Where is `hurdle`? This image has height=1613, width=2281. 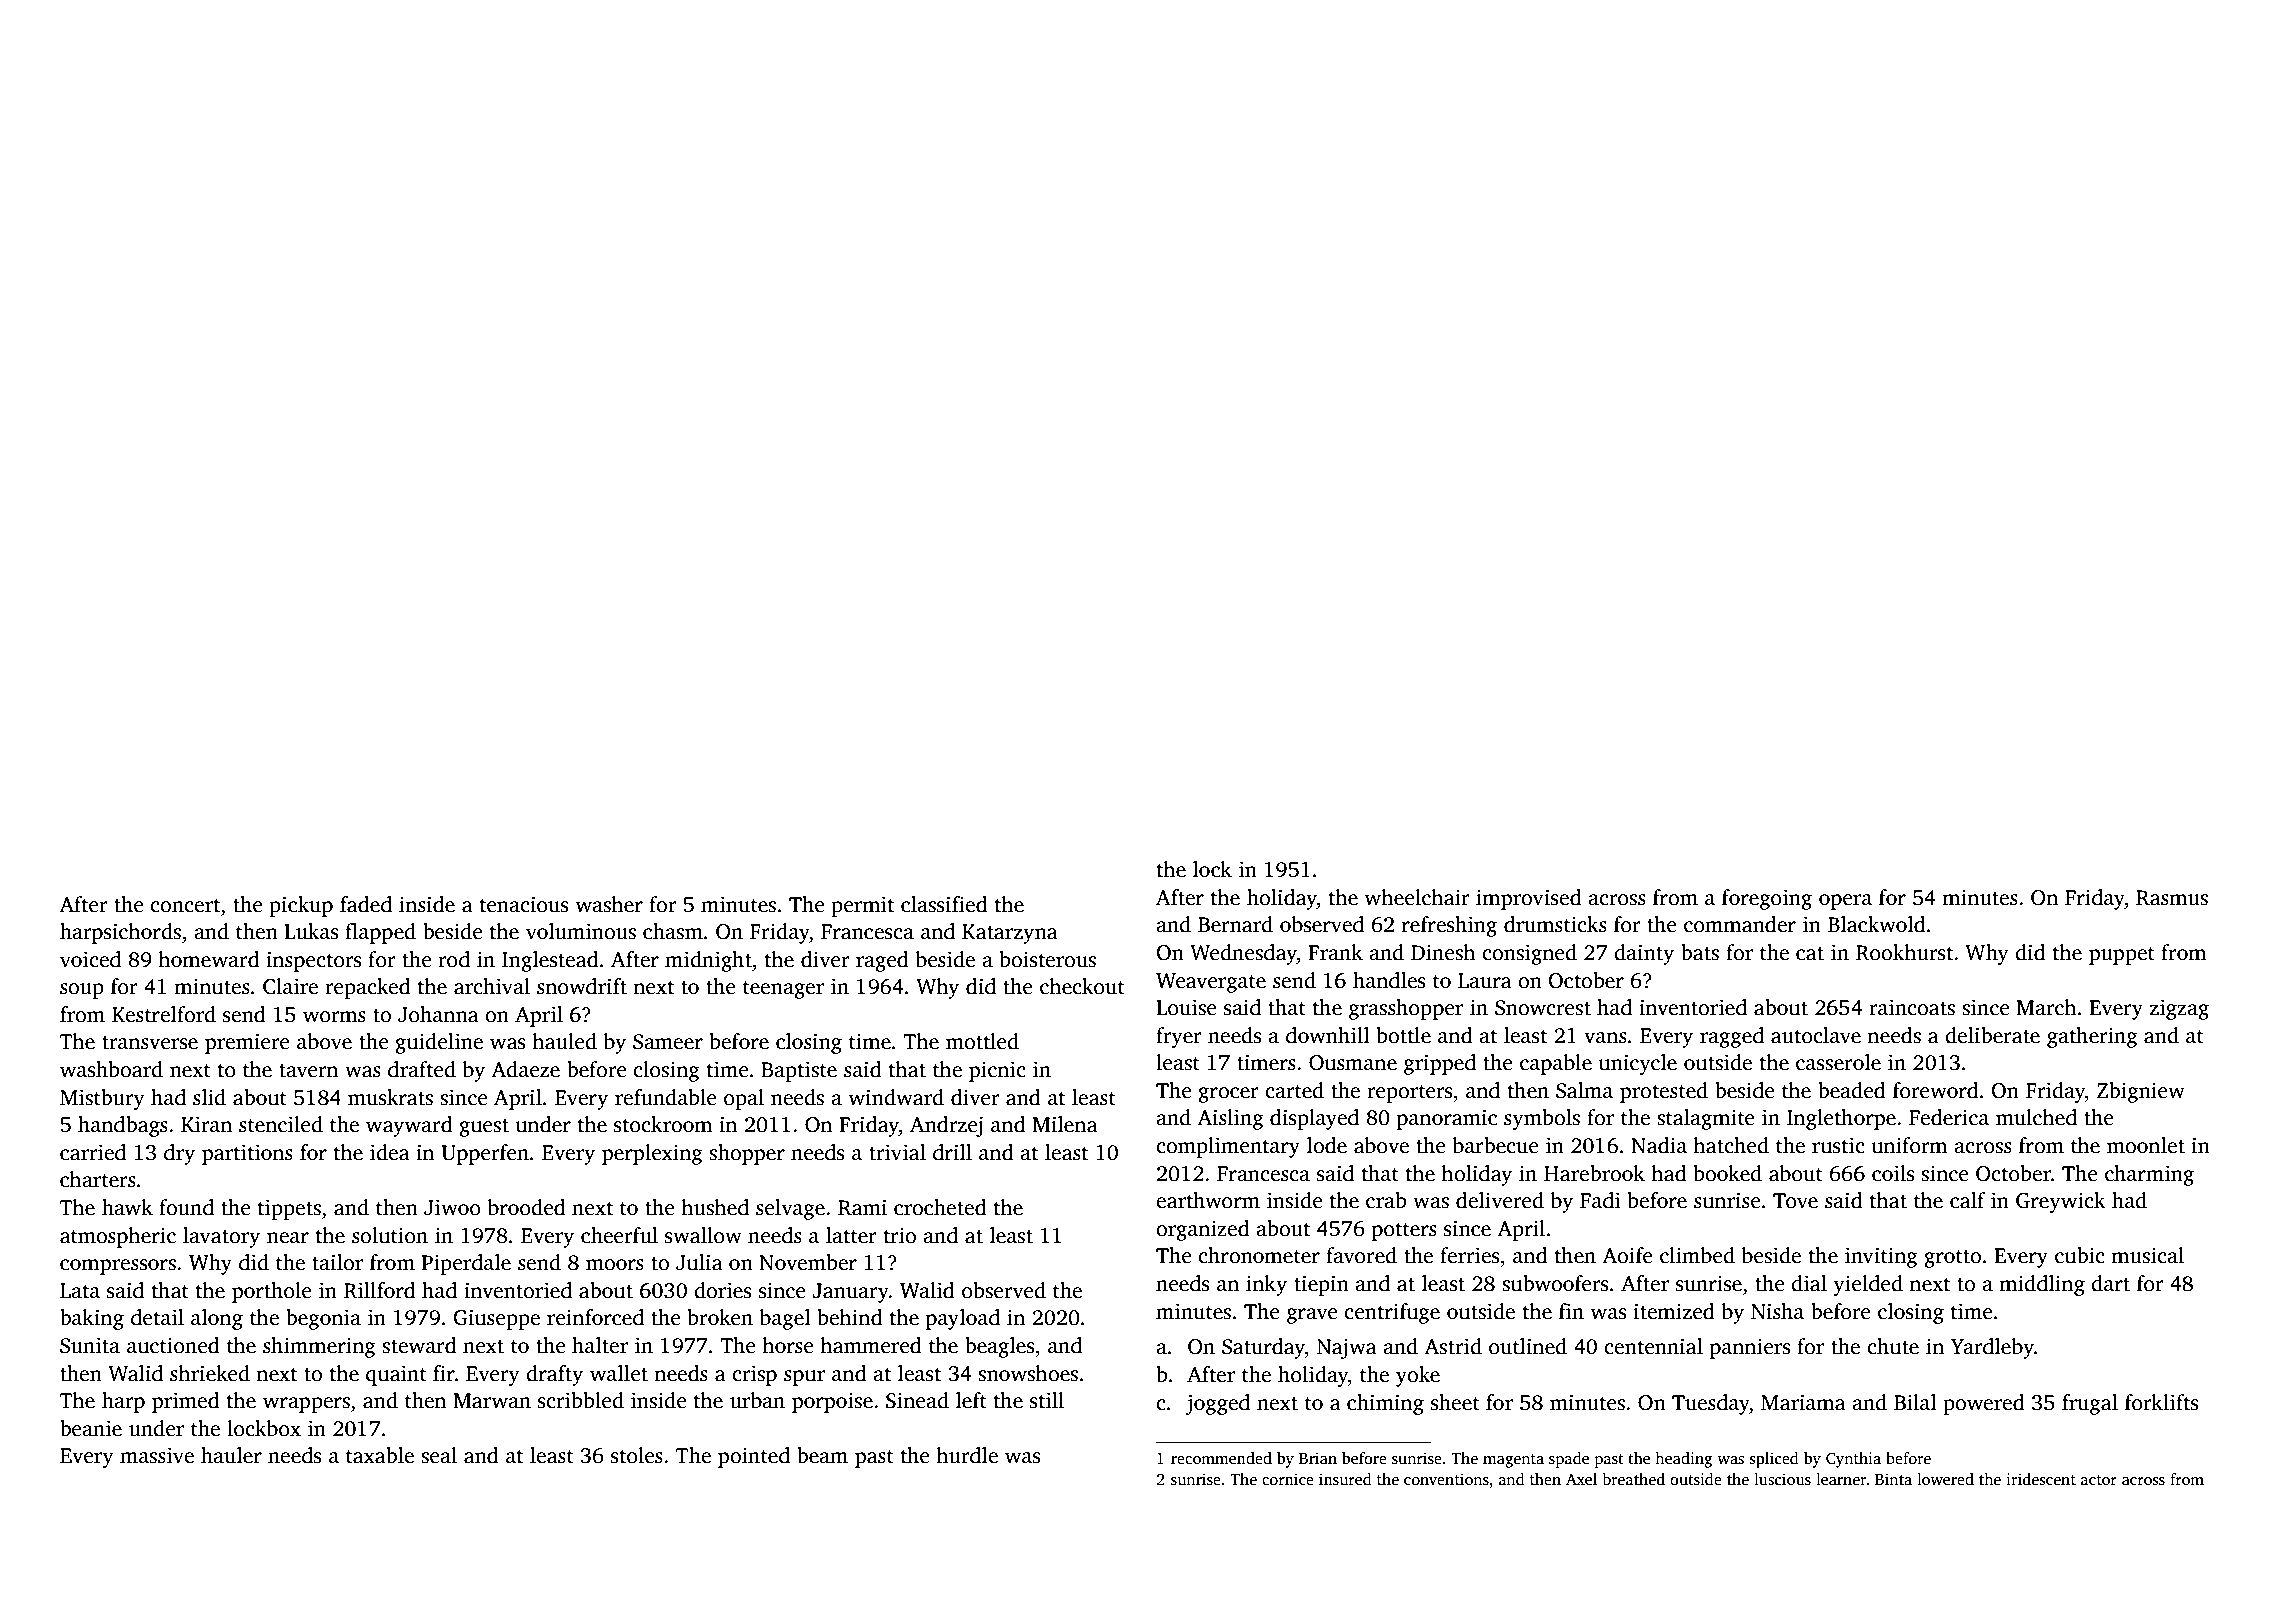
hurdle is located at coordinates (967, 1455).
